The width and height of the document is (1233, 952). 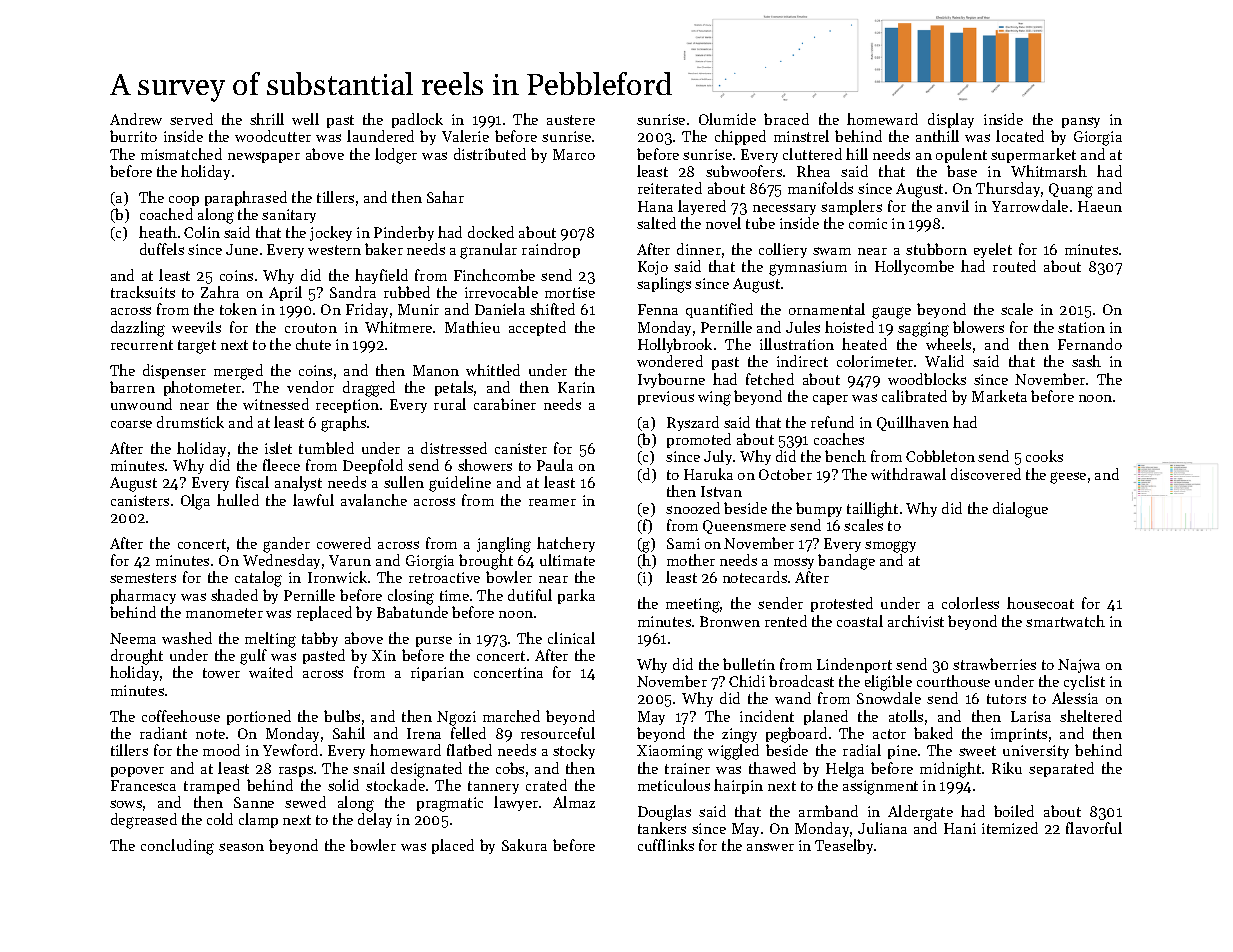 What do you see at coordinates (490, 154) in the document?
I see `distributed` at bounding box center [490, 154].
